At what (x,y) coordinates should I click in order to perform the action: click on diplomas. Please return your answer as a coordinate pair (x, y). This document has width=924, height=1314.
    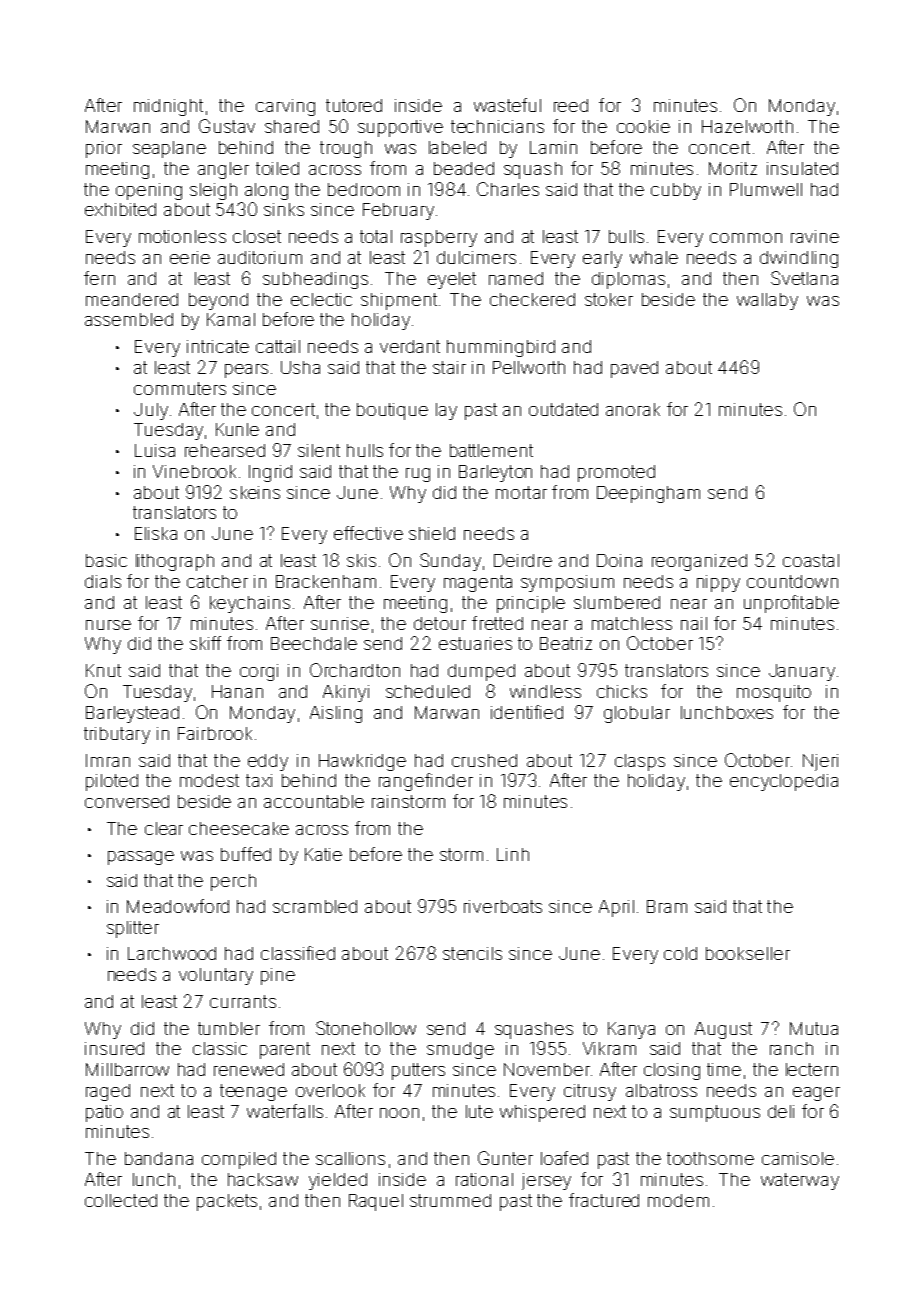
    Looking at the image, I should click on (628, 280).
